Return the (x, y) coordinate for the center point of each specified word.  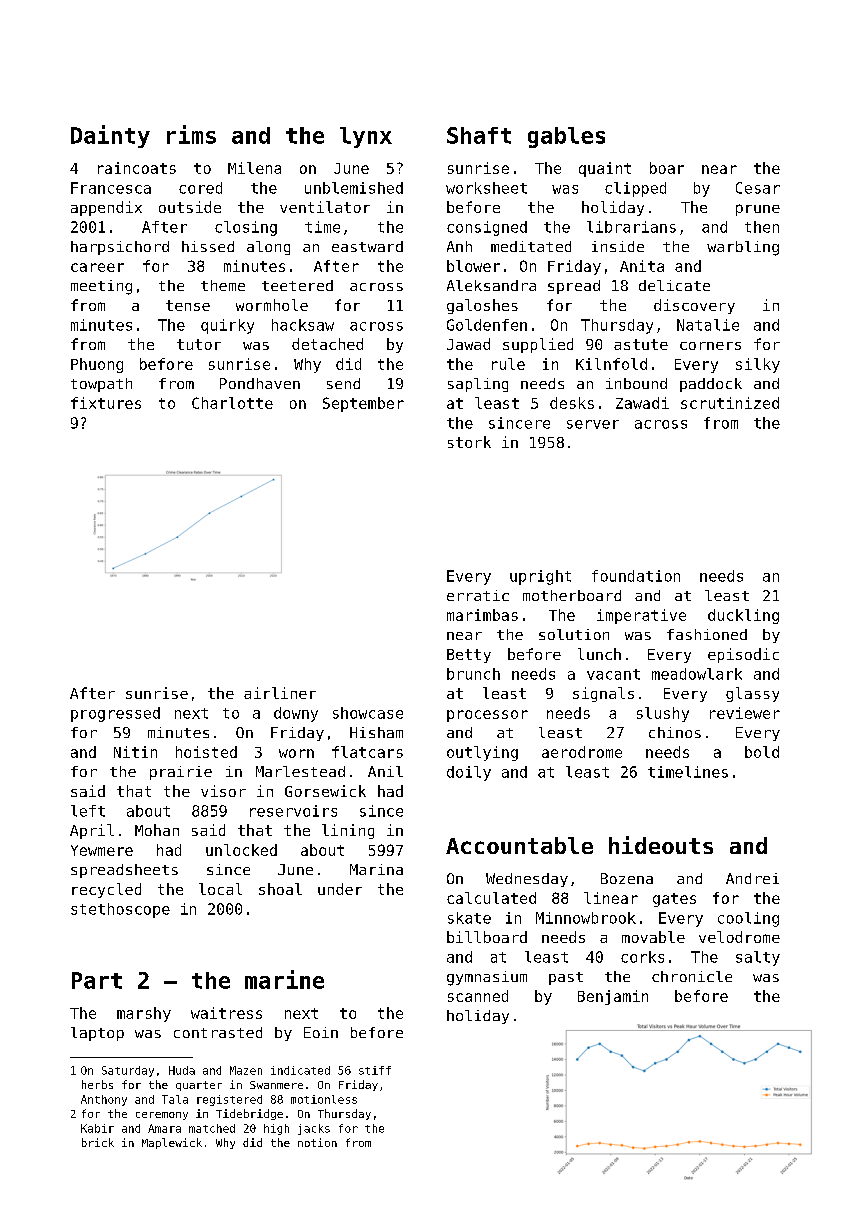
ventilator (325, 207)
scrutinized (730, 403)
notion (317, 1142)
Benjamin (613, 997)
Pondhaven (260, 383)
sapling (478, 385)
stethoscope (120, 910)
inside (618, 246)
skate (469, 918)
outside (190, 207)
